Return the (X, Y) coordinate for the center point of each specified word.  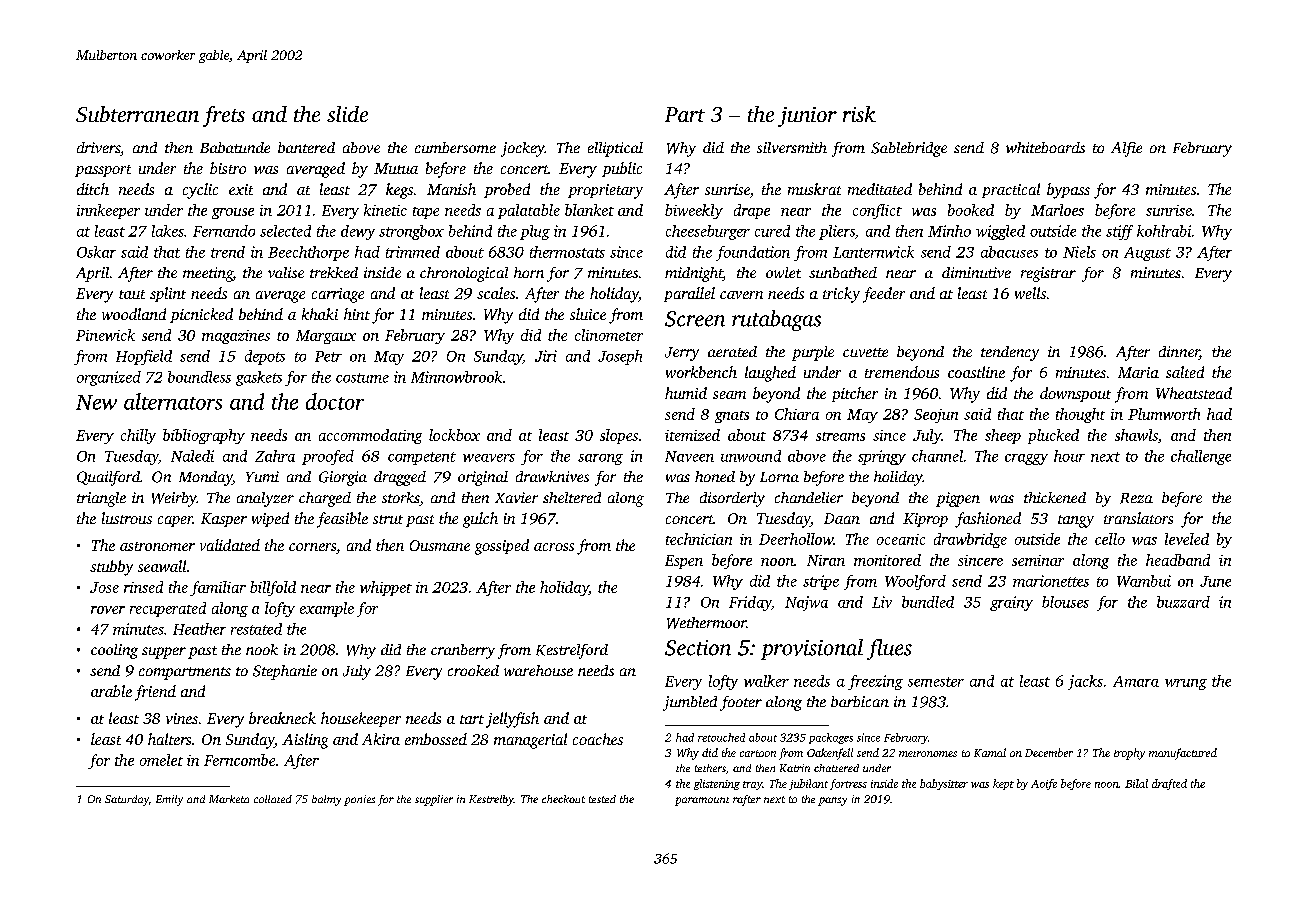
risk (859, 114)
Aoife (1044, 784)
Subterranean (137, 114)
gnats (732, 417)
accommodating (370, 436)
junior (807, 117)
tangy (1076, 521)
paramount (702, 801)
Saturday (127, 800)
